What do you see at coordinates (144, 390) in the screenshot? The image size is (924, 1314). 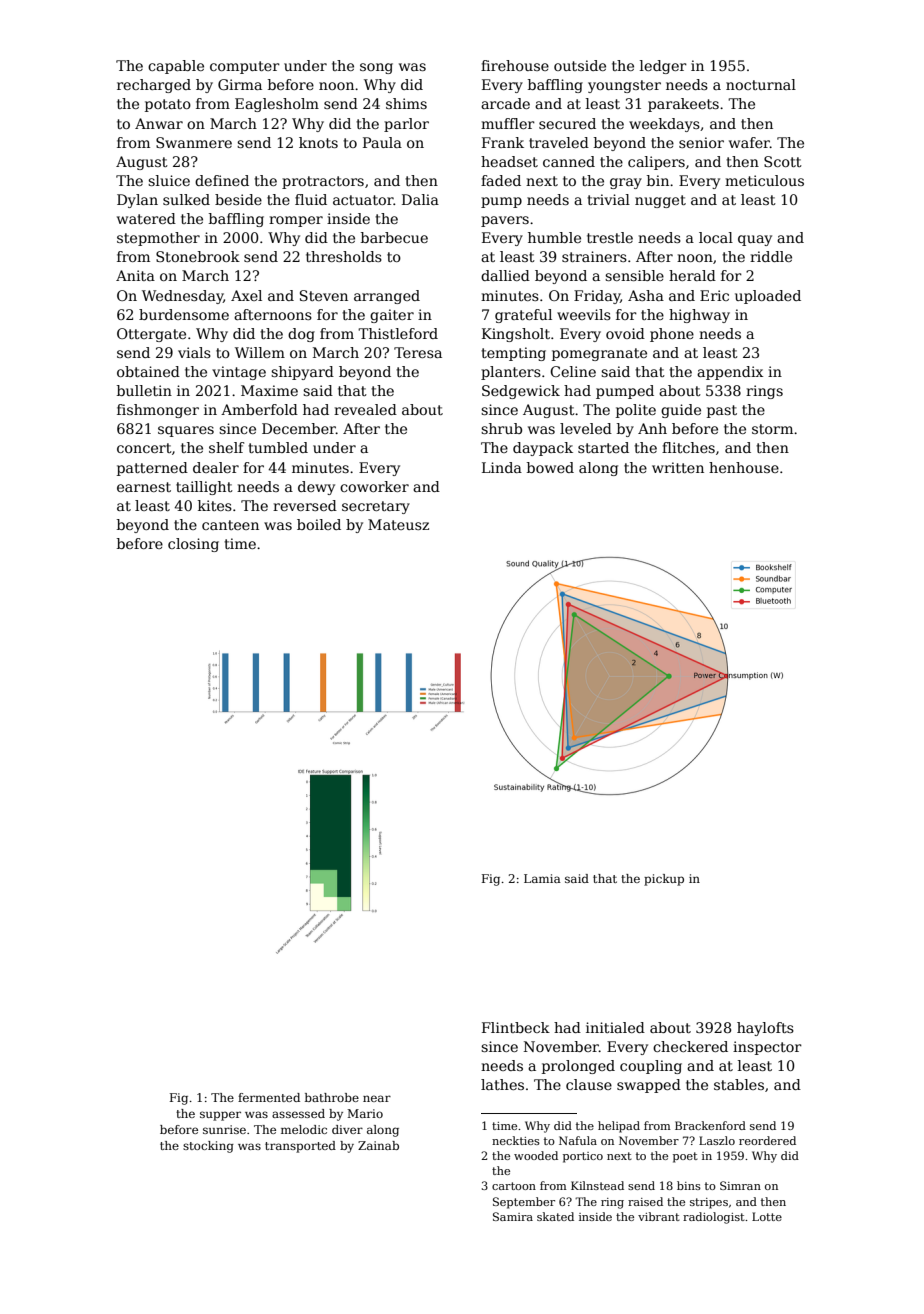 I see `bulletin` at bounding box center [144, 390].
